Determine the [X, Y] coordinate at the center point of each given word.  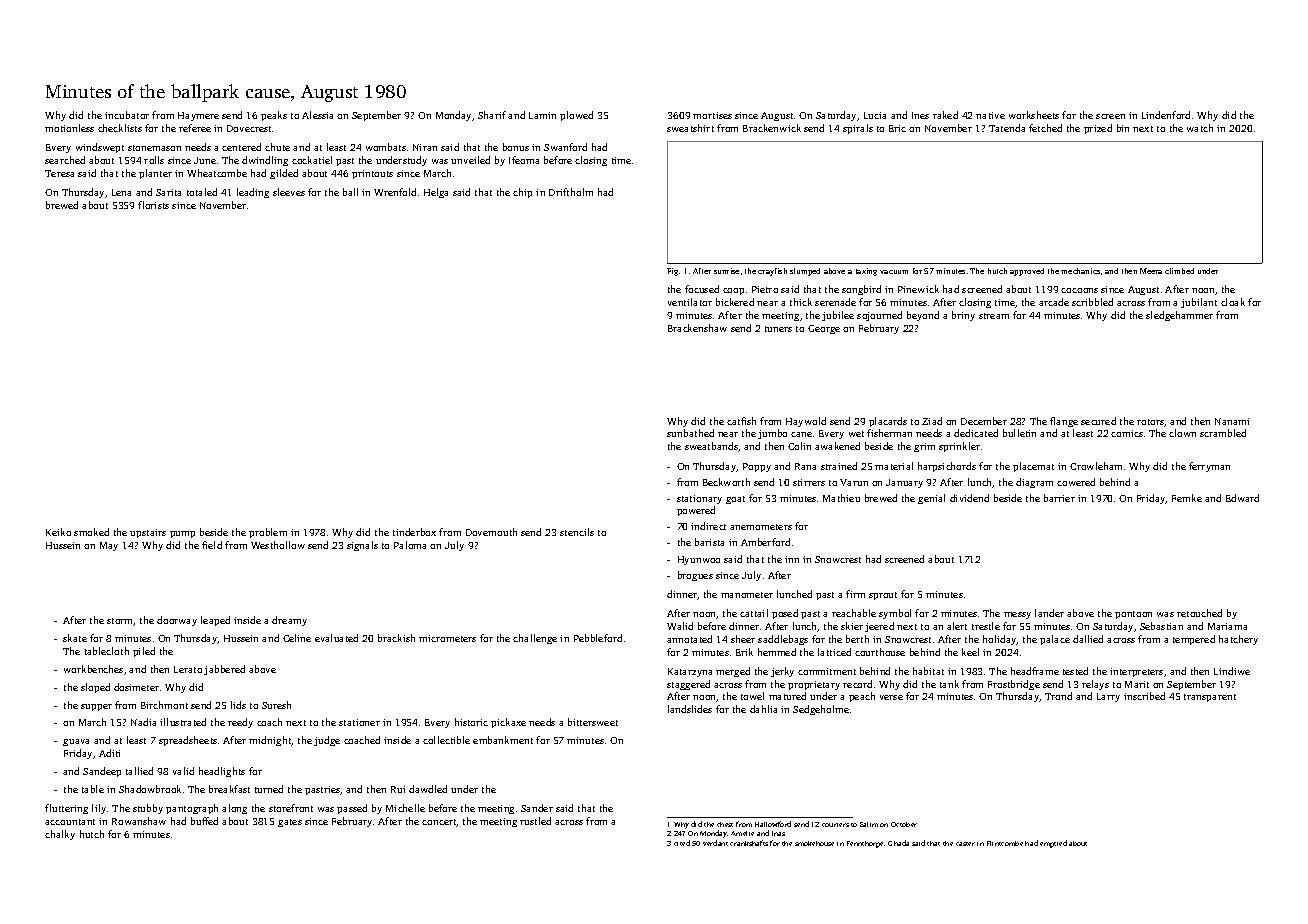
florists [153, 205]
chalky [60, 835]
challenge [535, 639]
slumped [805, 272]
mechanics [1080, 271]
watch [1200, 128]
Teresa [59, 173]
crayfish [772, 272]
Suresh [276, 705]
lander [1049, 613]
